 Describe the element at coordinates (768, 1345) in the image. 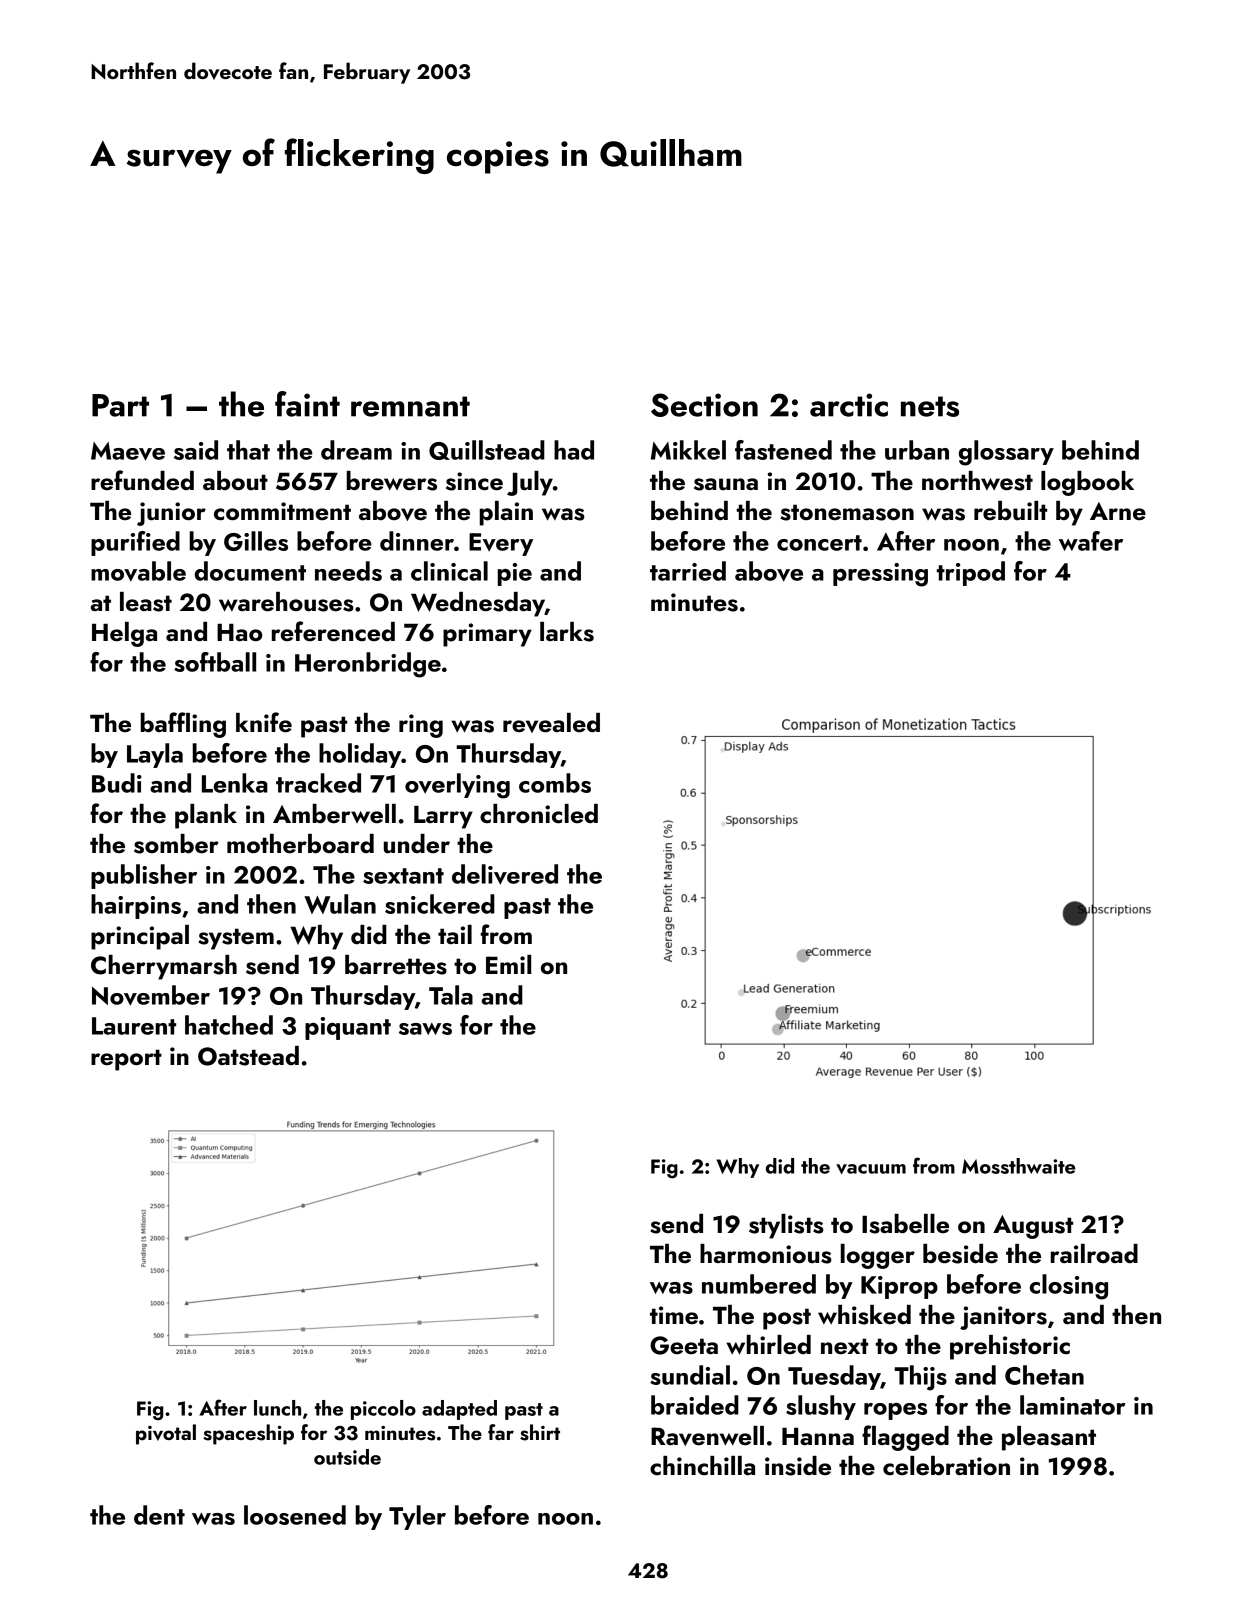

I see `whirled` at that location.
